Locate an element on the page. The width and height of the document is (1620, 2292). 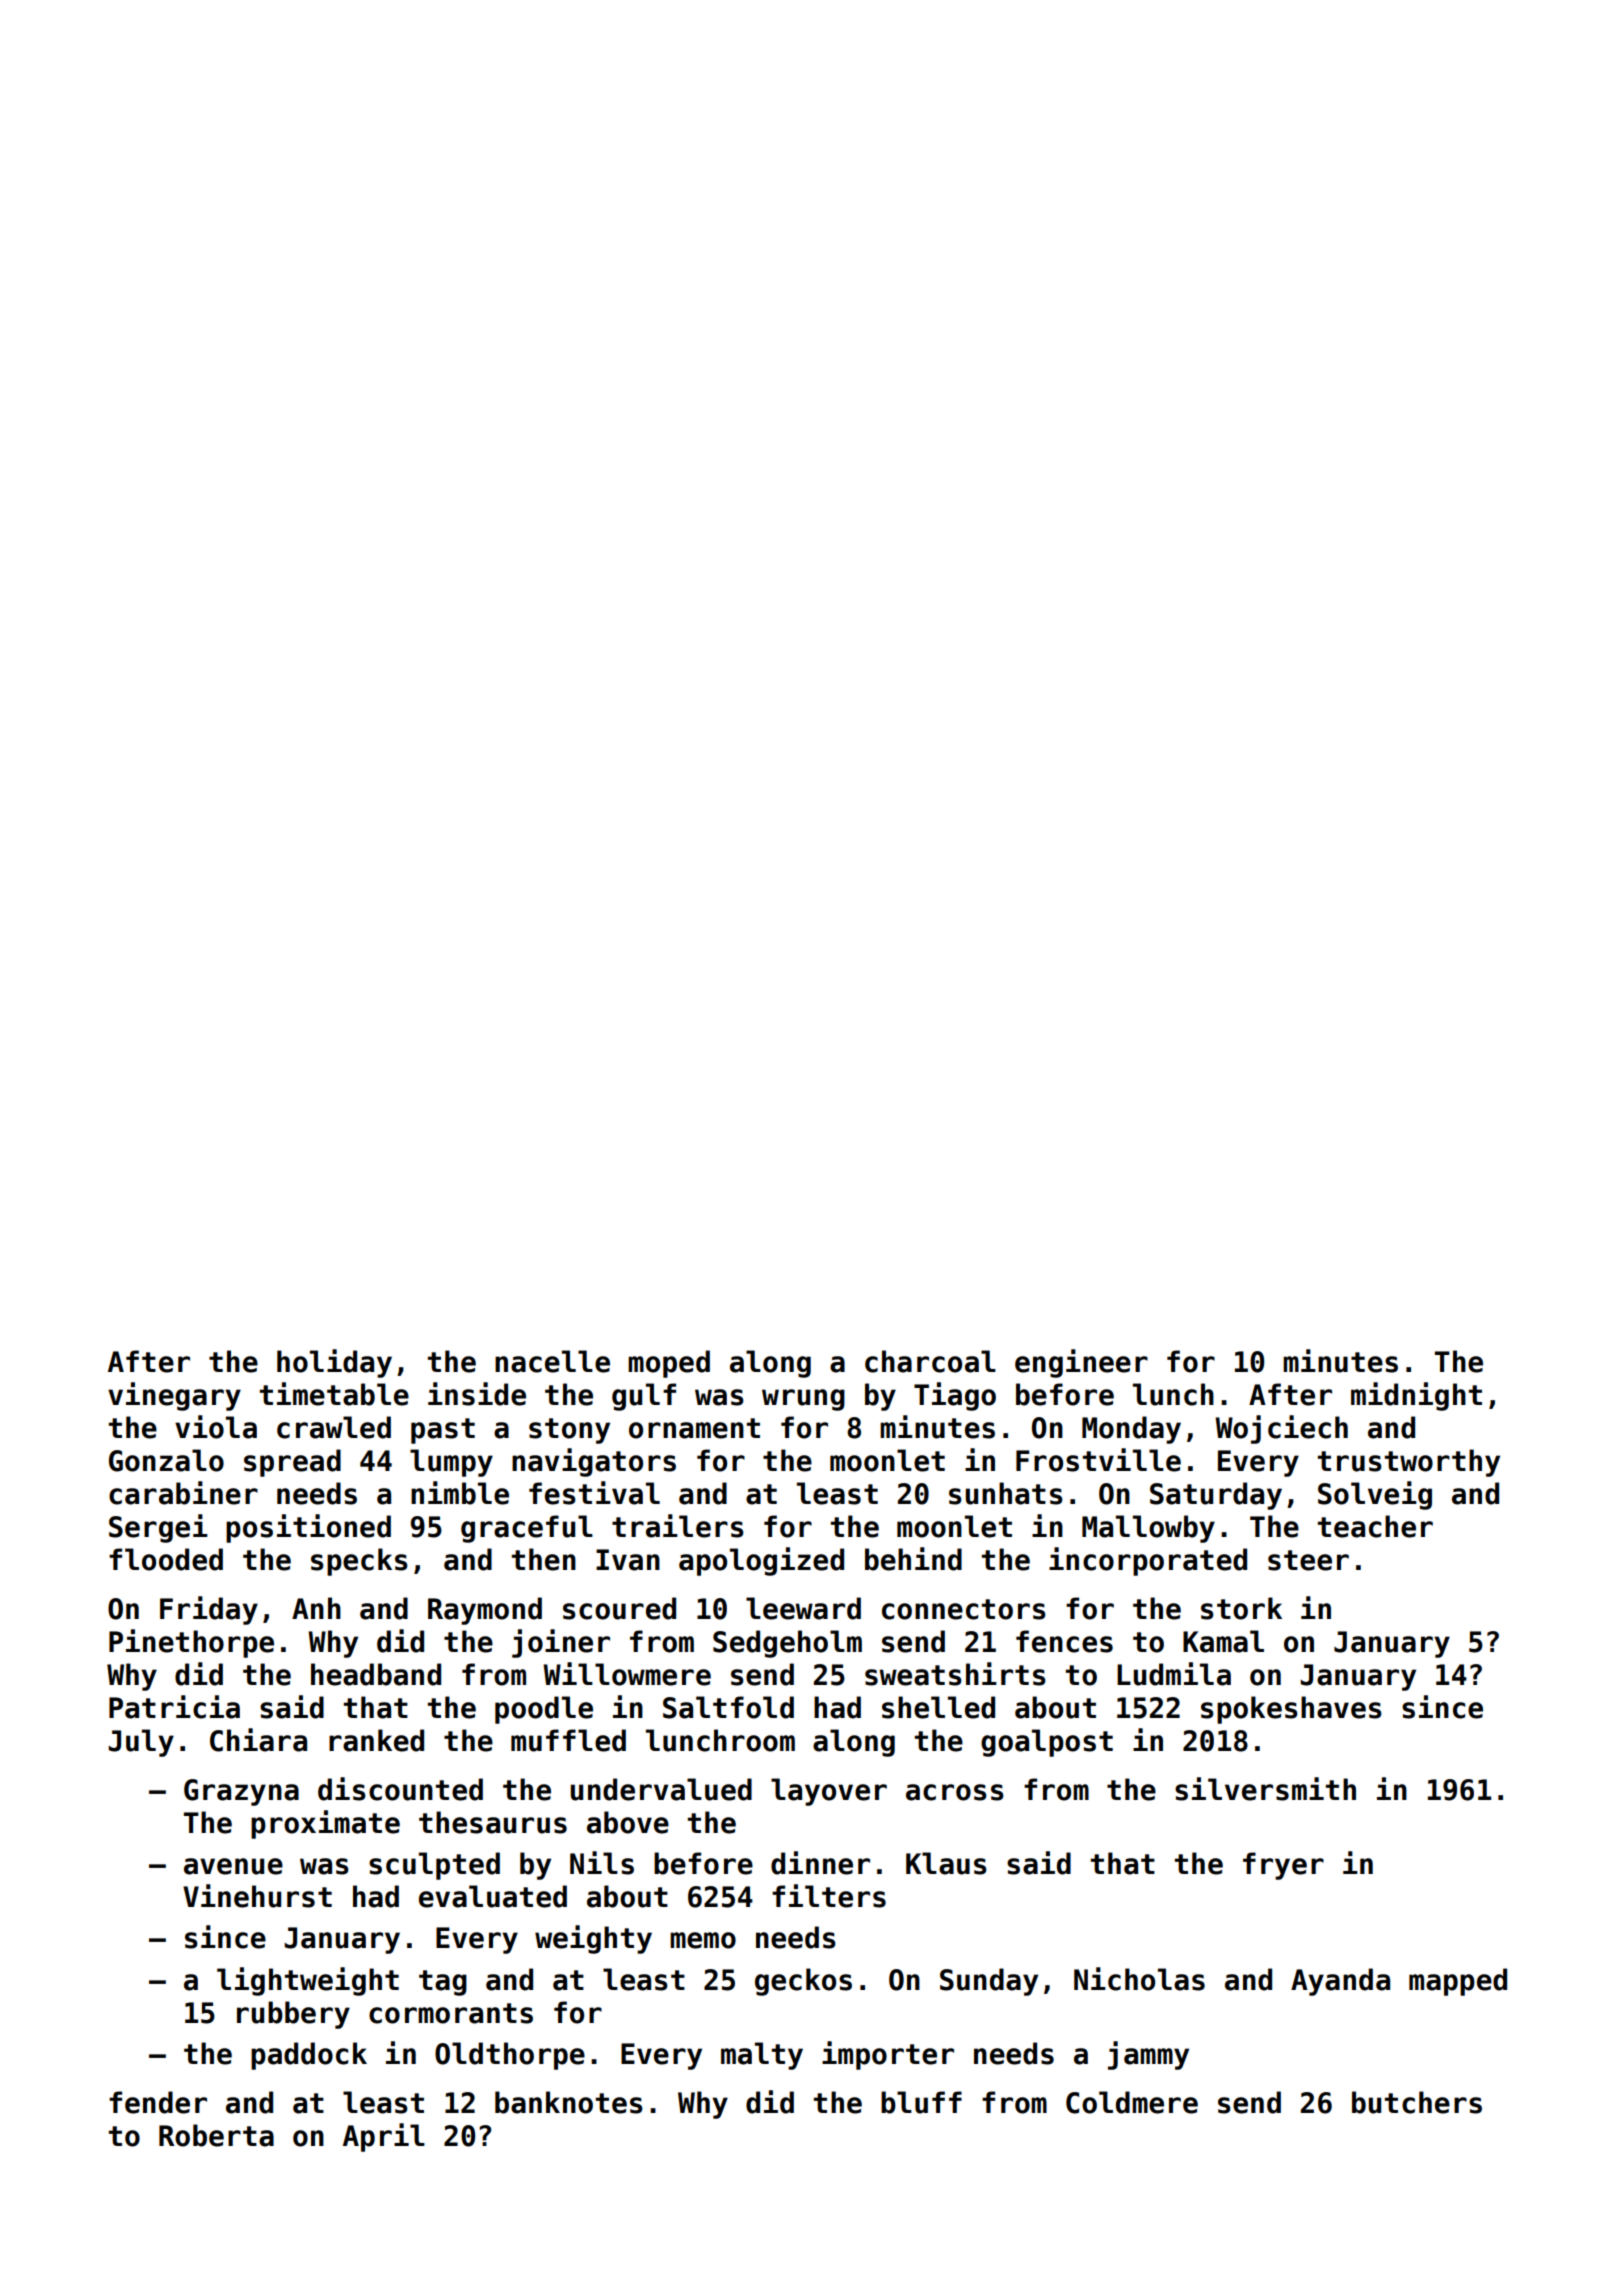
nacelle is located at coordinates (552, 1361).
